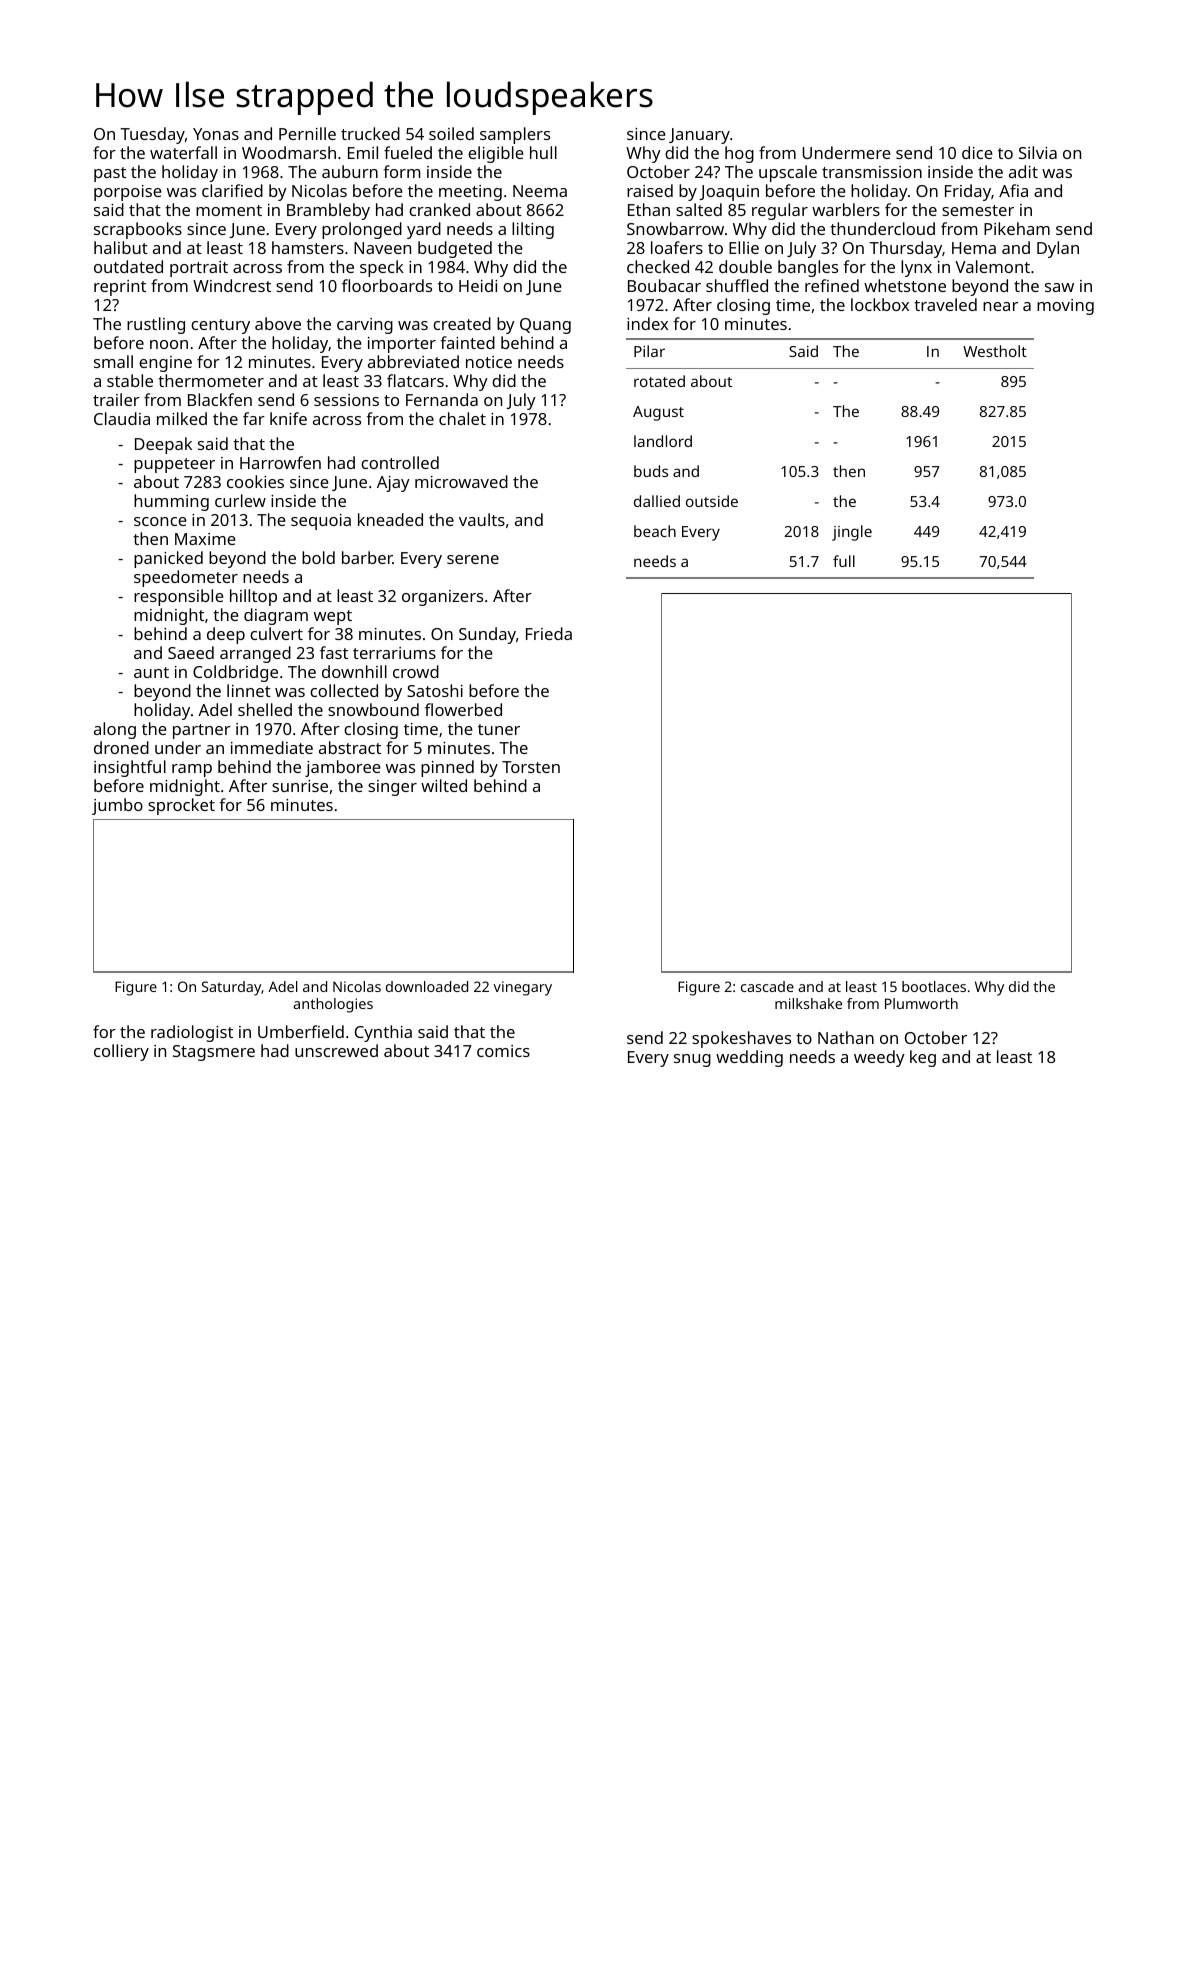  What do you see at coordinates (478, 285) in the screenshot?
I see `Heidi` at bounding box center [478, 285].
